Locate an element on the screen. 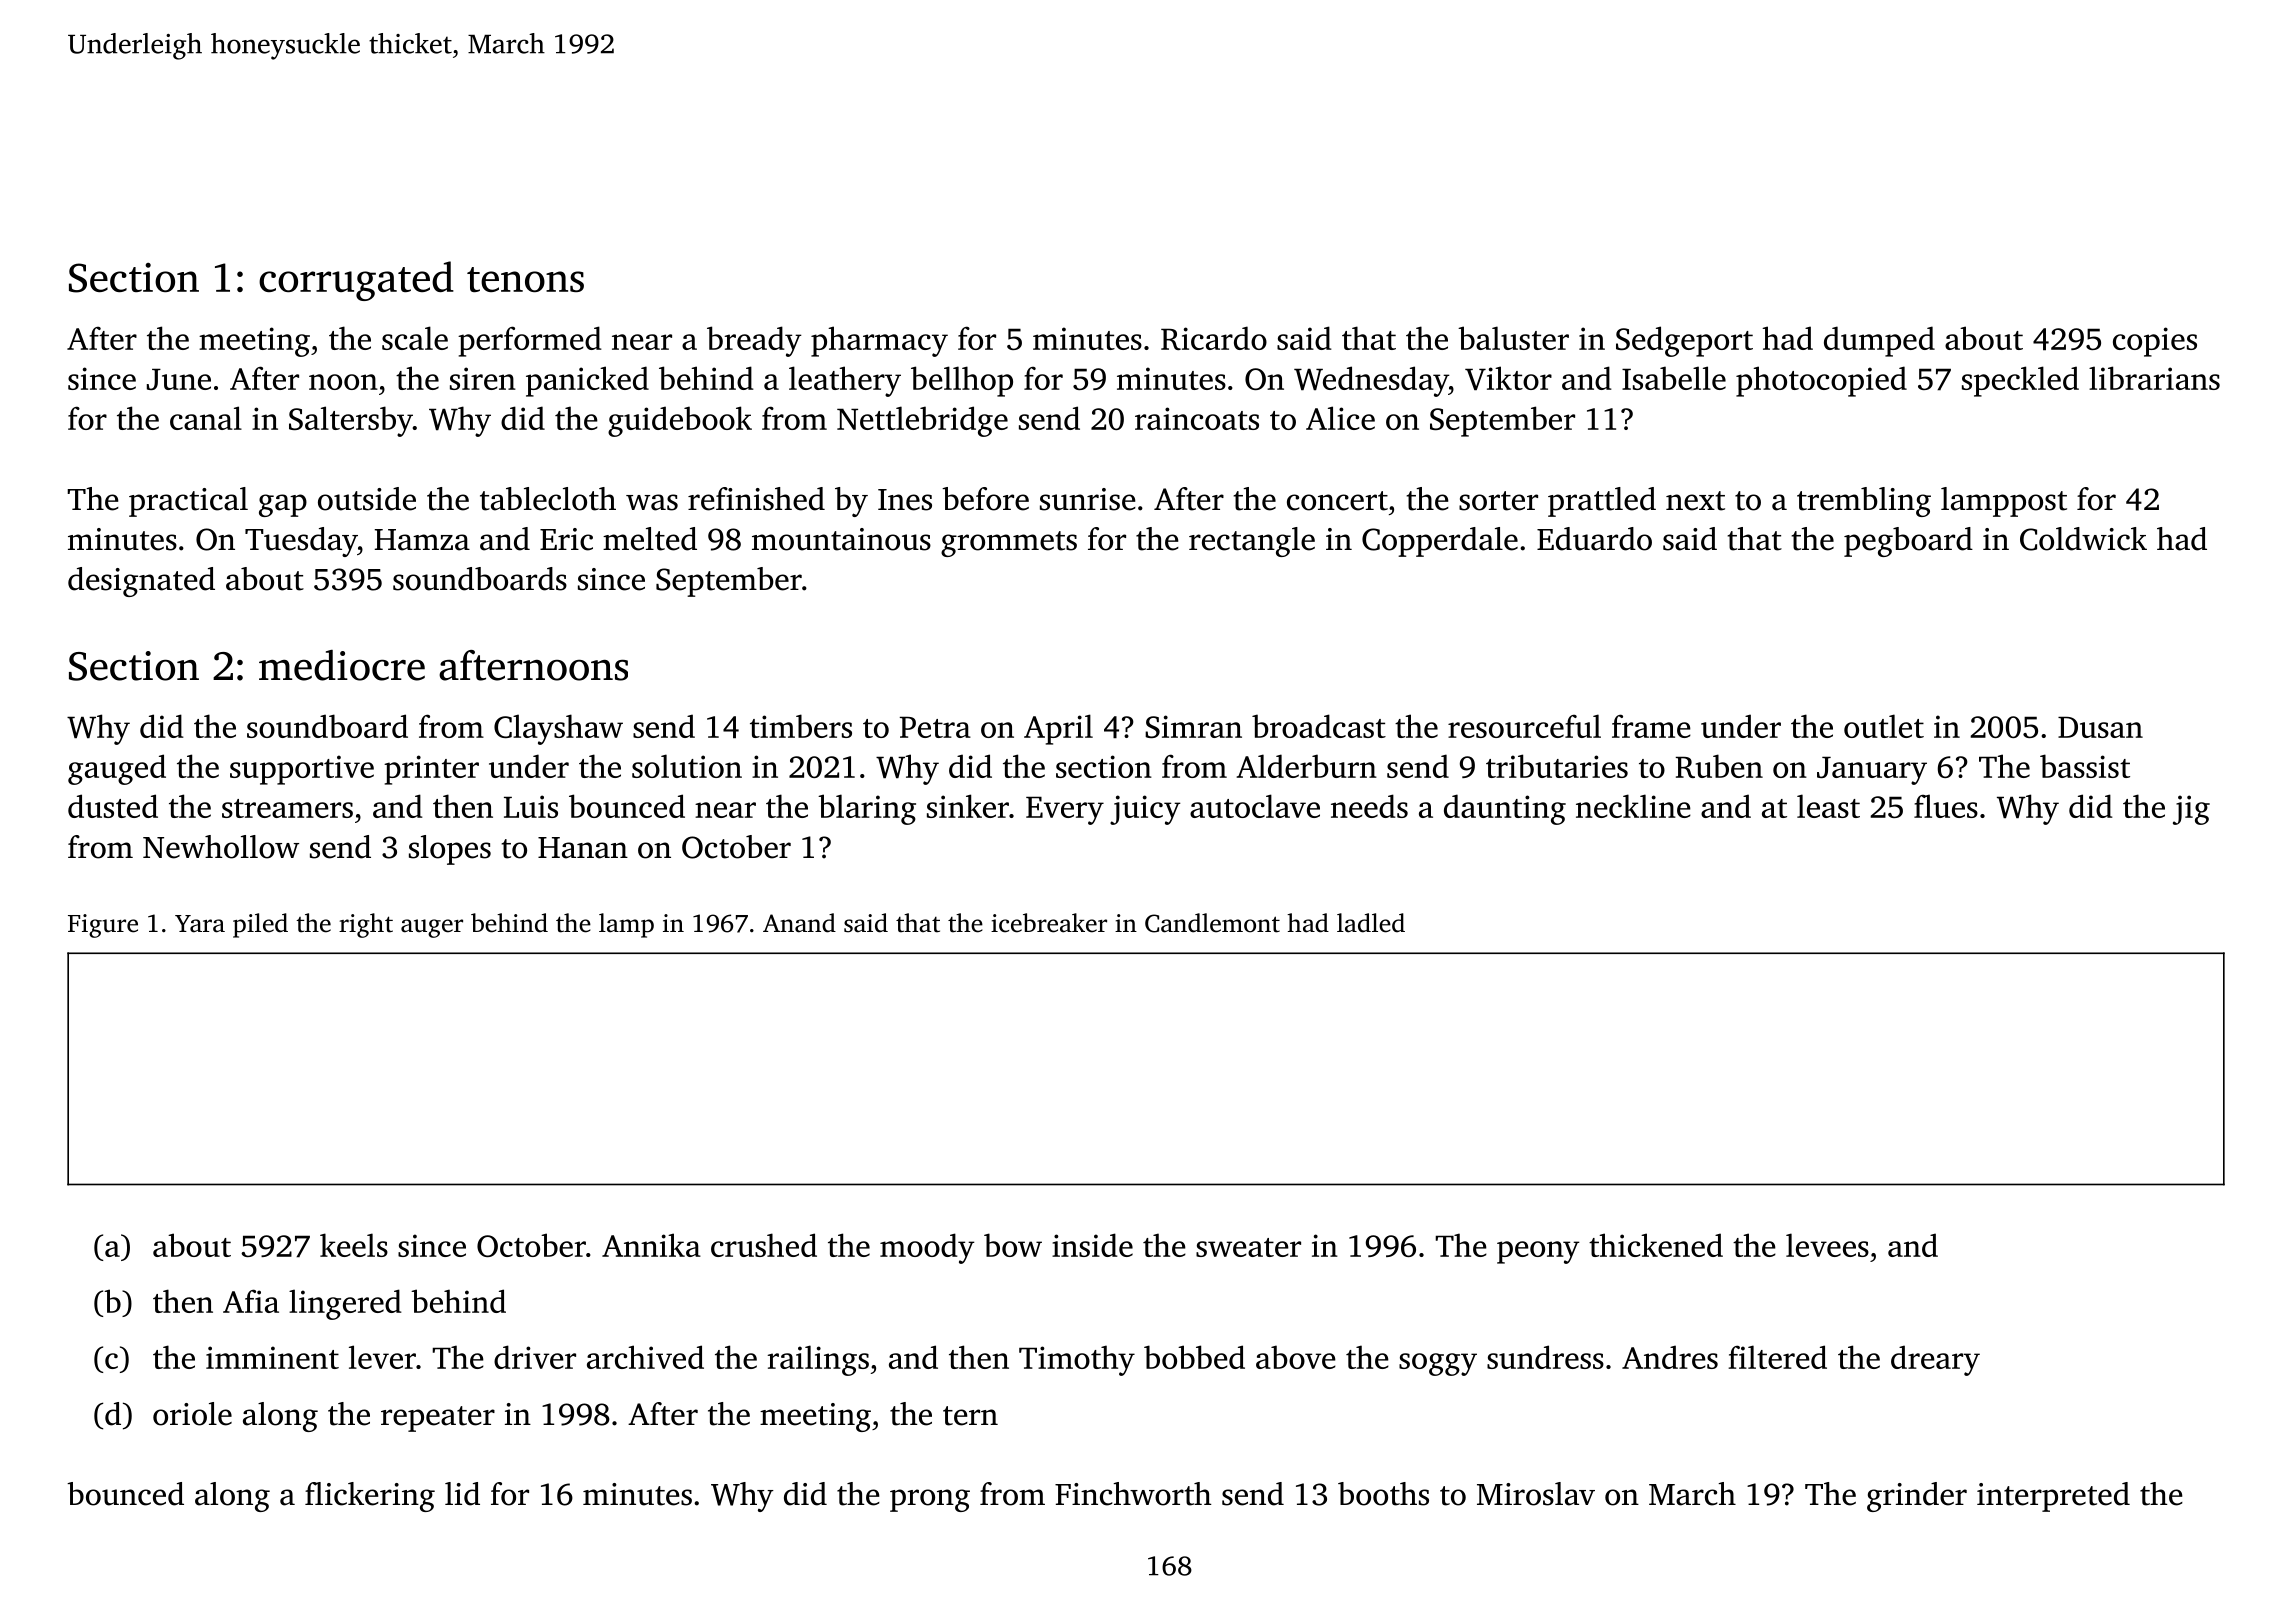 The width and height of the screenshot is (2292, 1620). jig is located at coordinates (2191, 810).
